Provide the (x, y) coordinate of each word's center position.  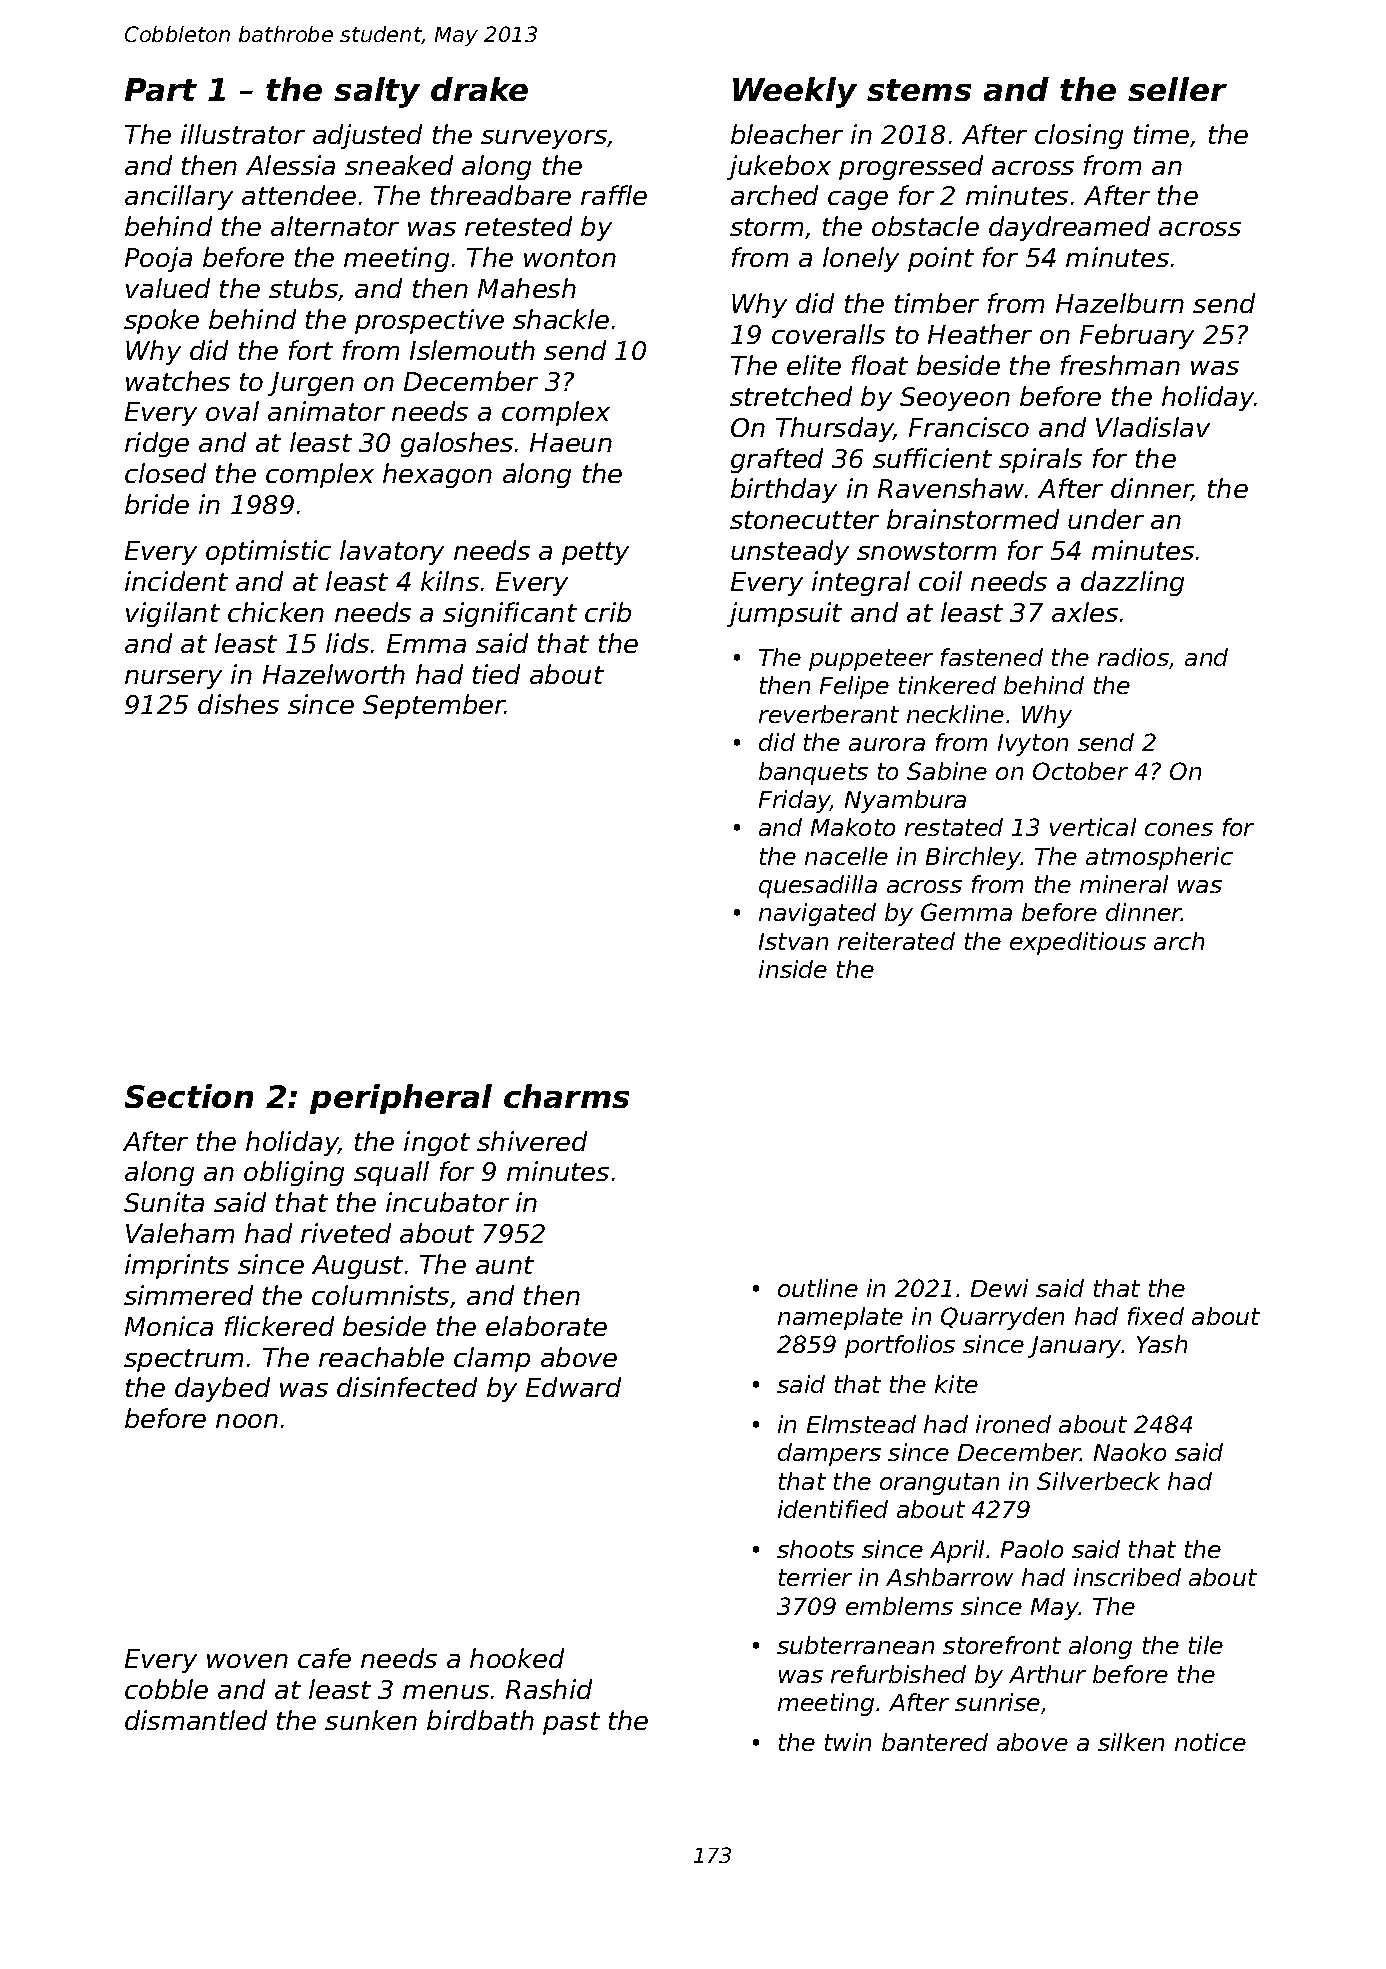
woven (247, 1661)
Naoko (1130, 1452)
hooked (517, 1658)
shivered (532, 1141)
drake (479, 89)
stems (919, 90)
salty (377, 92)
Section (189, 1096)
